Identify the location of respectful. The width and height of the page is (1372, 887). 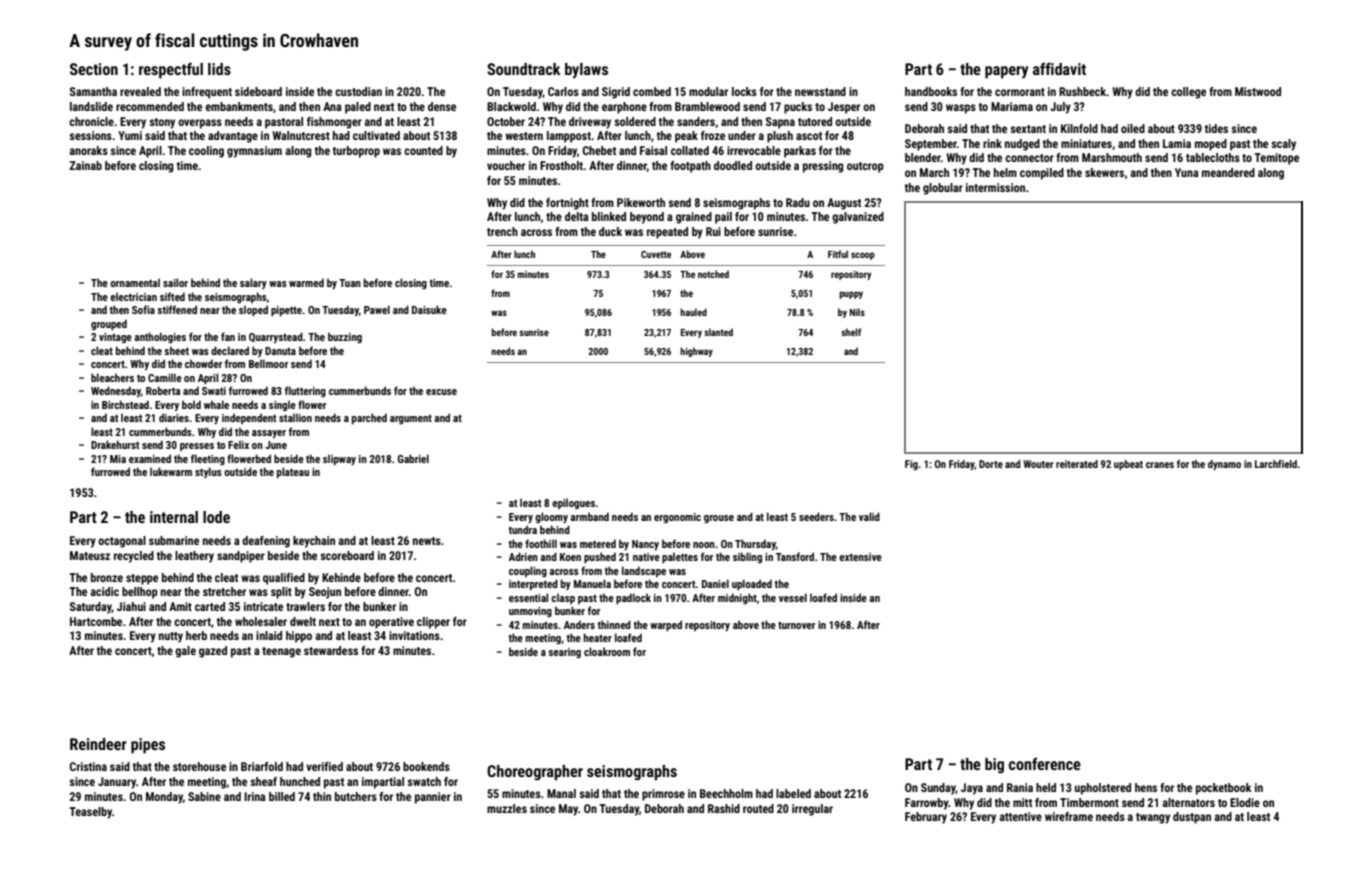
(171, 70).
